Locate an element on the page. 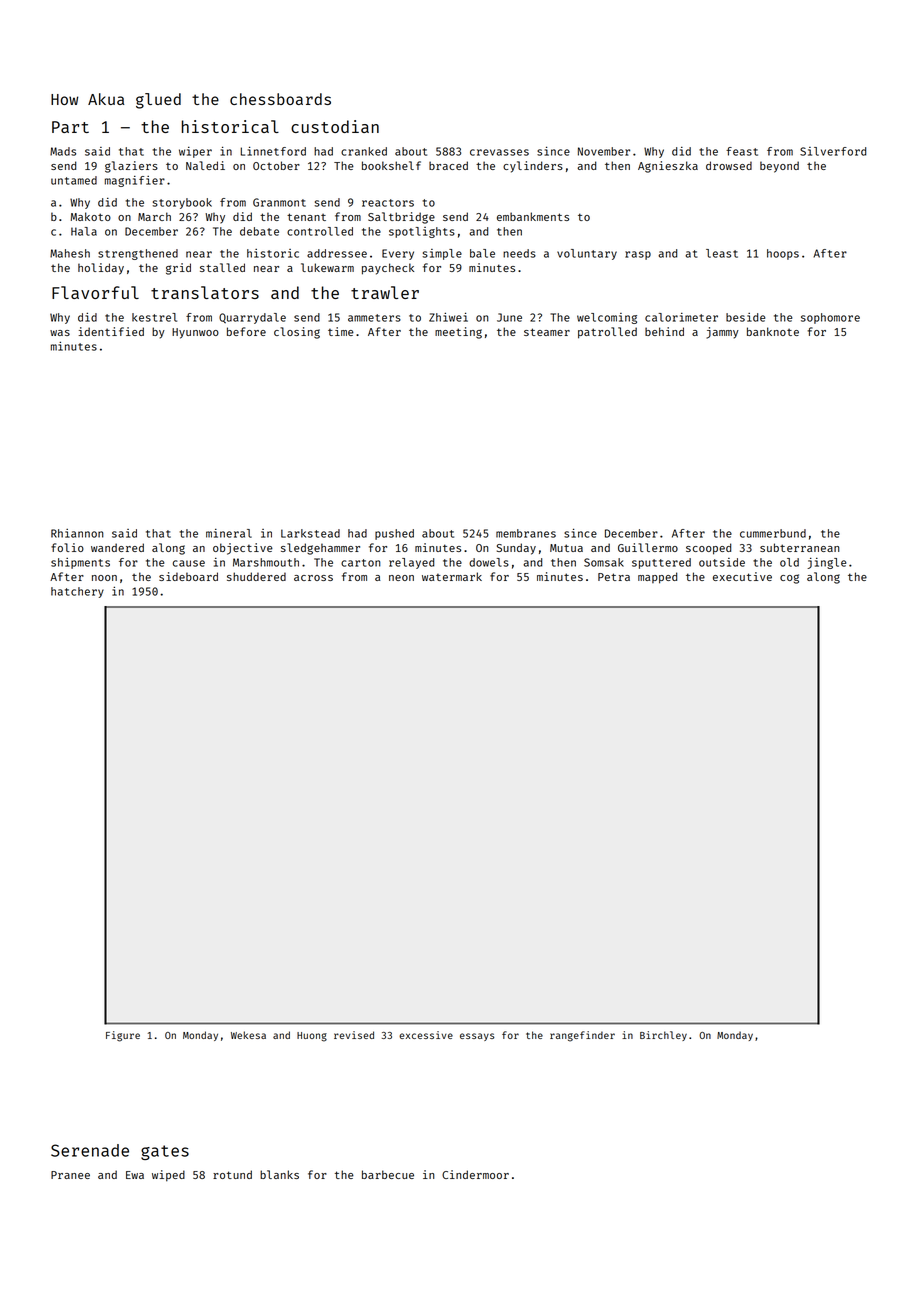 This image has width=924, height=1308. sophomore is located at coordinates (830, 318).
